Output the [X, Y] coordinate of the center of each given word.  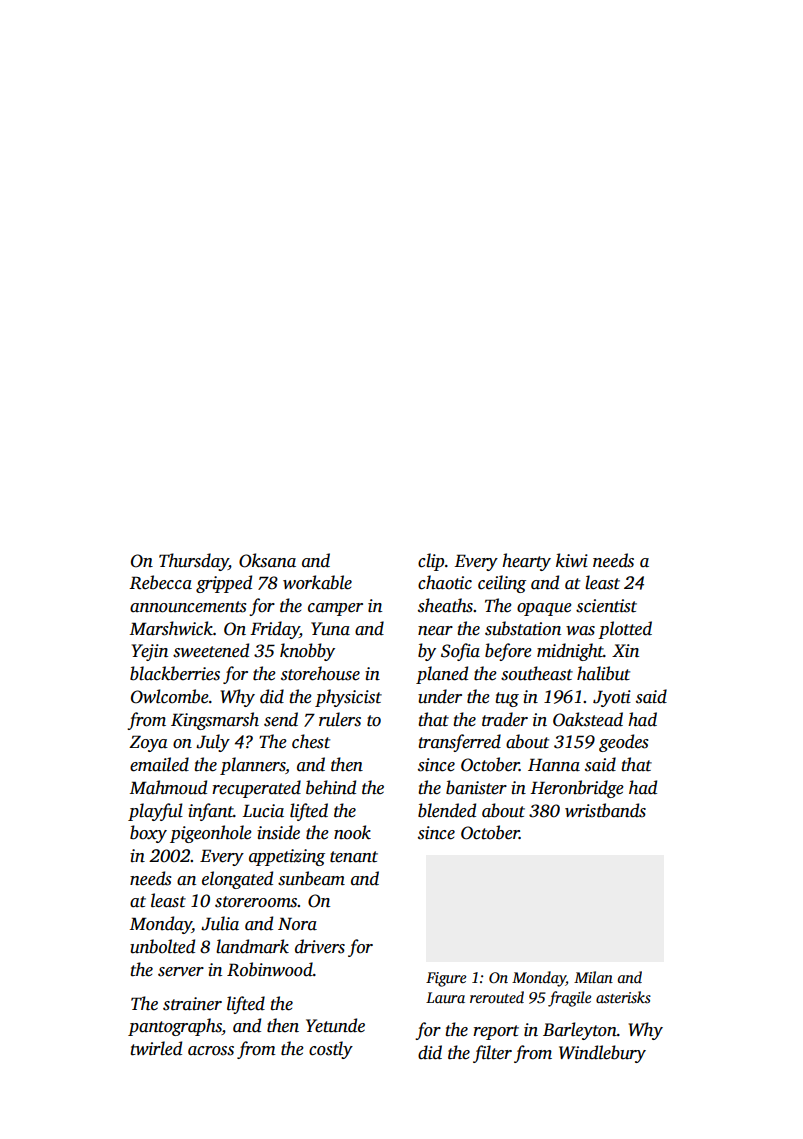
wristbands [605, 810]
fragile [569, 999]
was [580, 631]
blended [447, 810]
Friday [275, 630]
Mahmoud [168, 787]
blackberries [175, 673]
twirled [156, 1048]
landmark [252, 946]
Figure [446, 979]
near [435, 631]
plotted [625, 630]
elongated [237, 880]
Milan [593, 977]
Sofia [460, 652]
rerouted [497, 997]
